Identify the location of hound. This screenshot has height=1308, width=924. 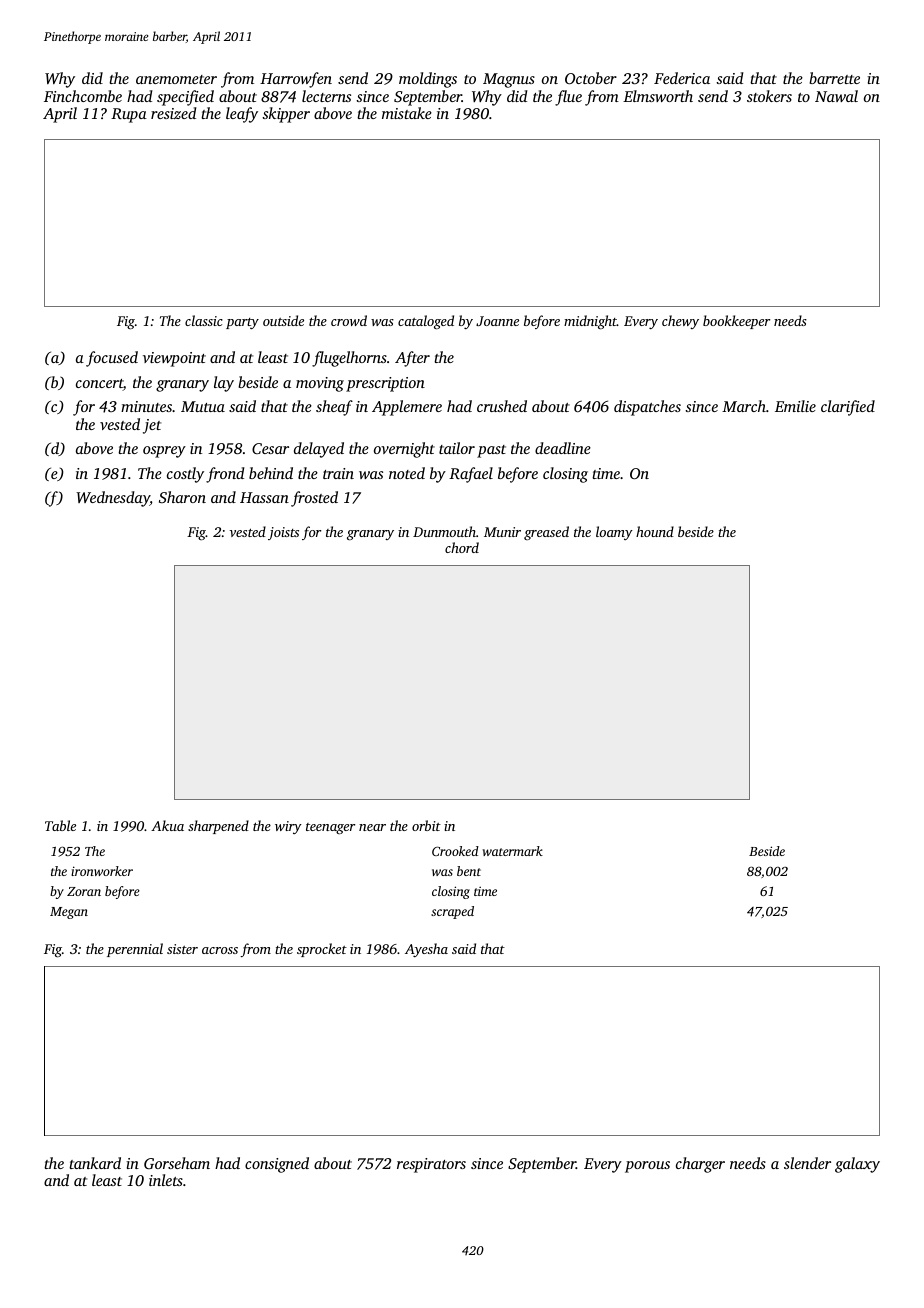
(655, 531).
